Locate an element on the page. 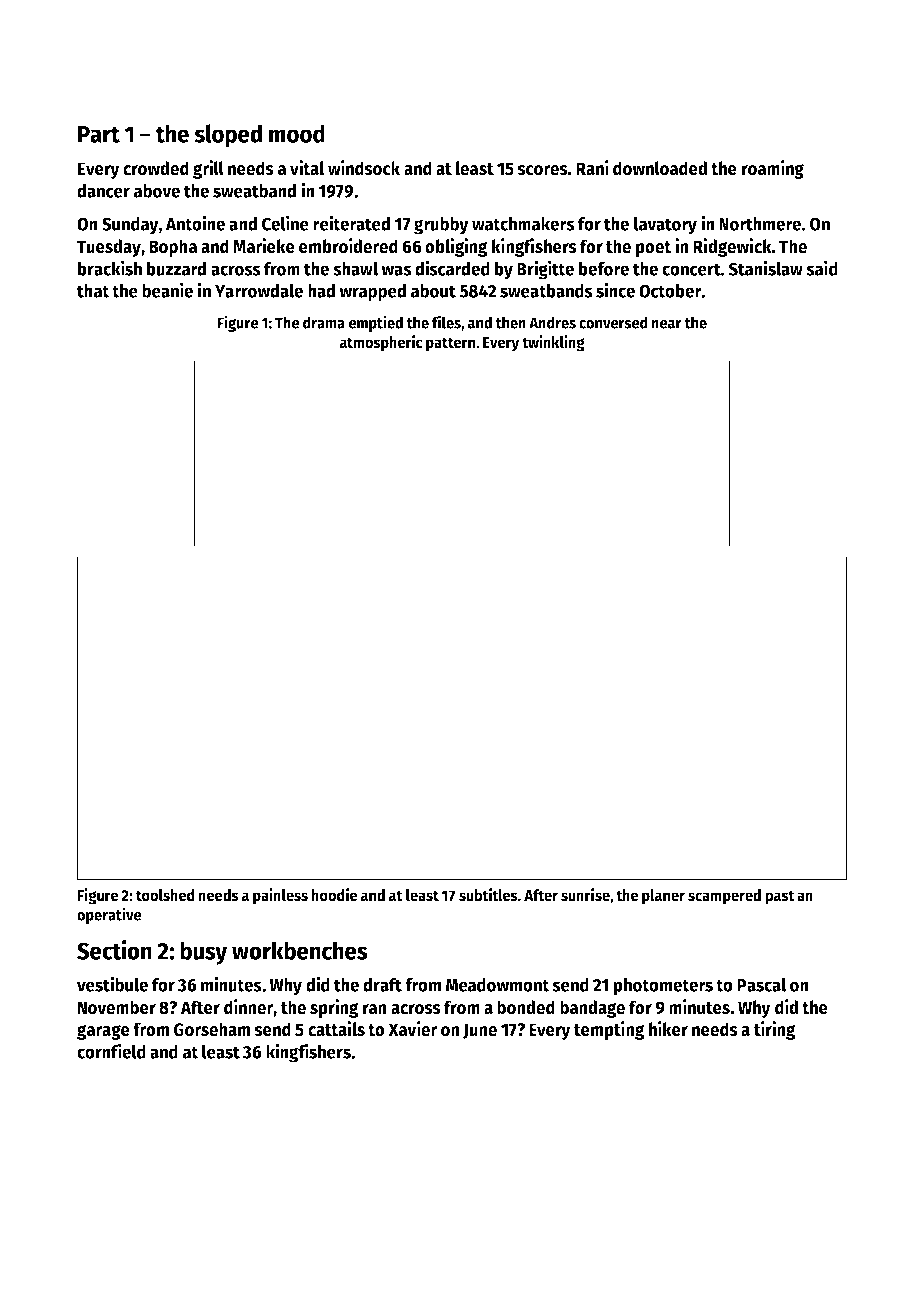 The image size is (924, 1308). Andres is located at coordinates (552, 322).
